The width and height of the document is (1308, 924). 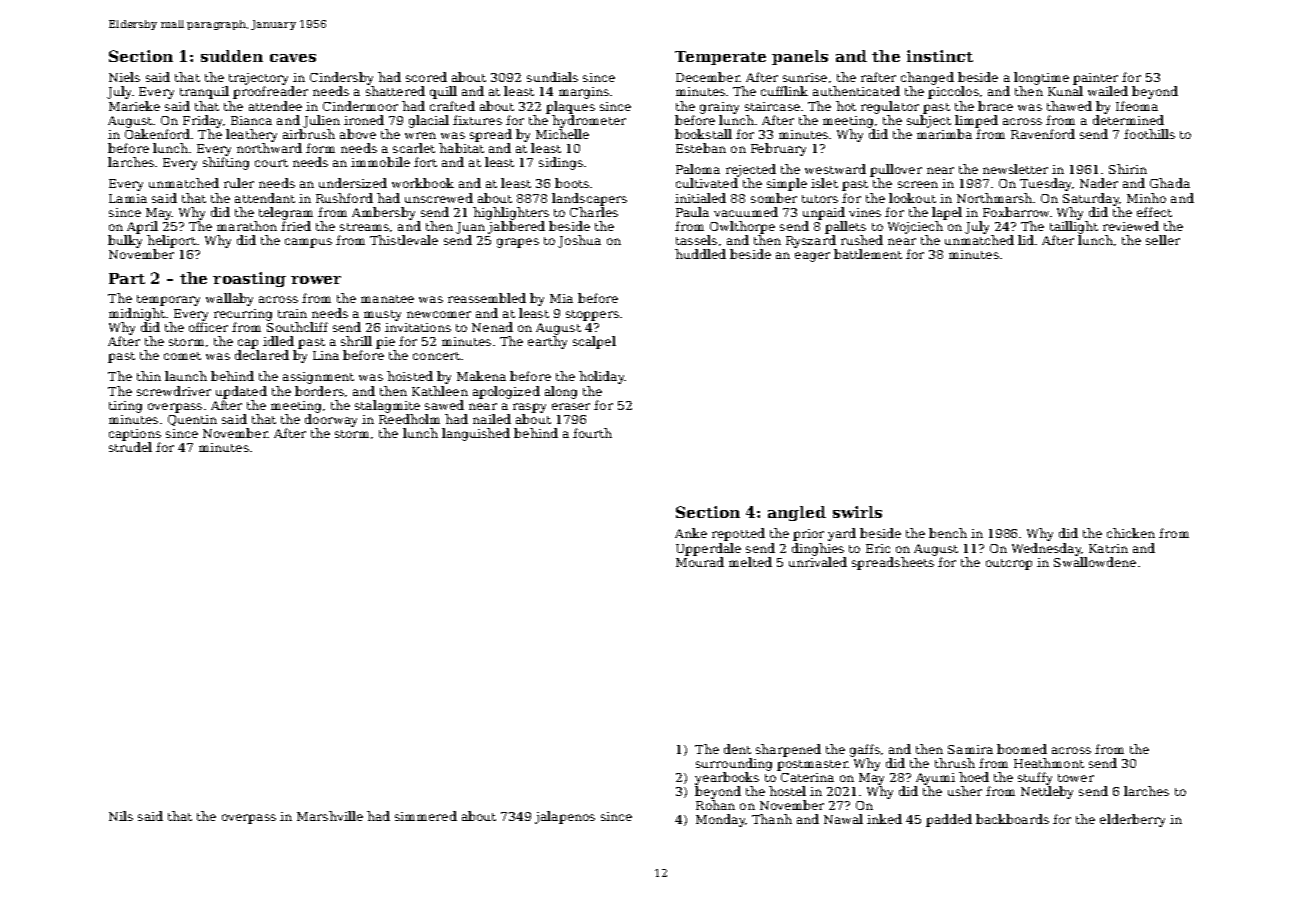 I want to click on fourth, so click(x=592, y=433).
